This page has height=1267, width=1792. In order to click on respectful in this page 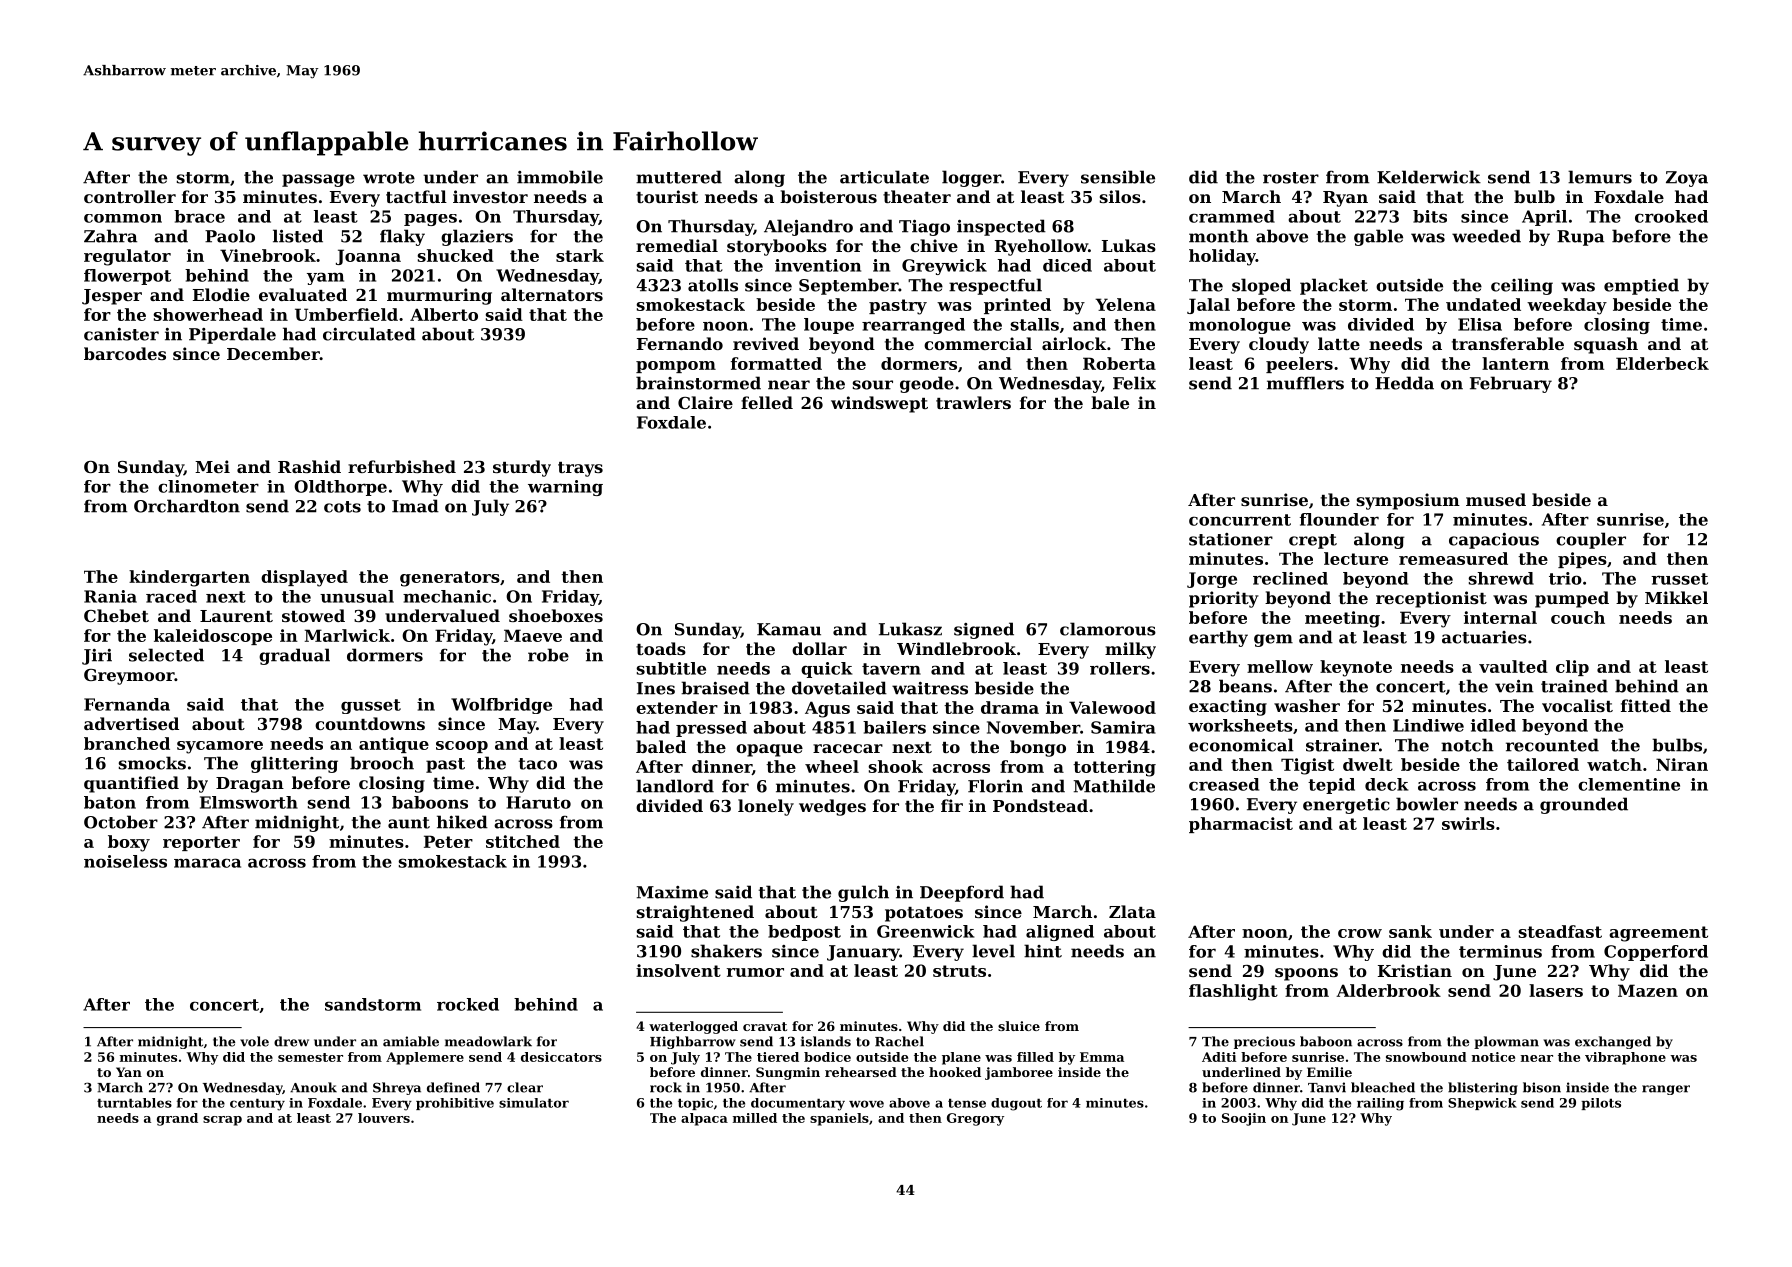, I will do `click(995, 286)`.
